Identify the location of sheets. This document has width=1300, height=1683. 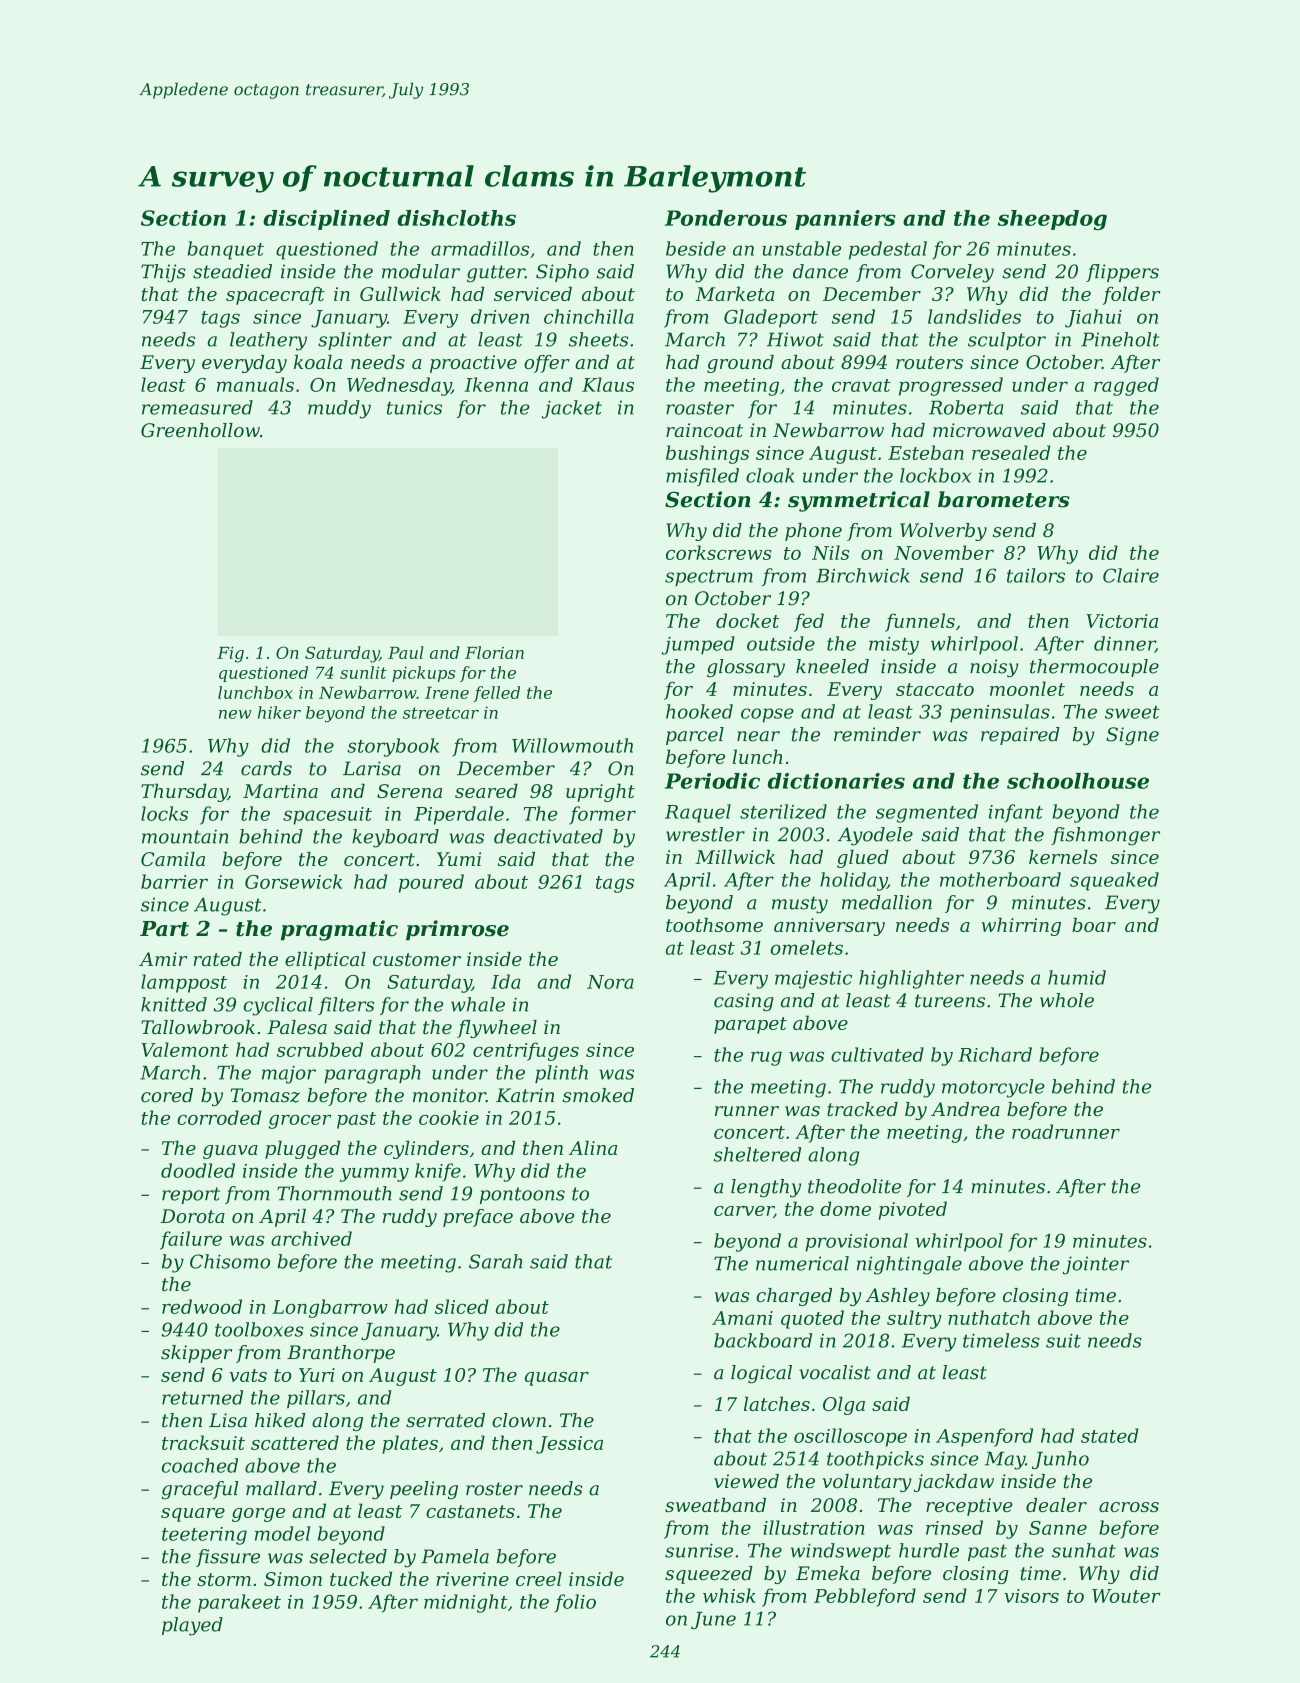
(598, 339).
